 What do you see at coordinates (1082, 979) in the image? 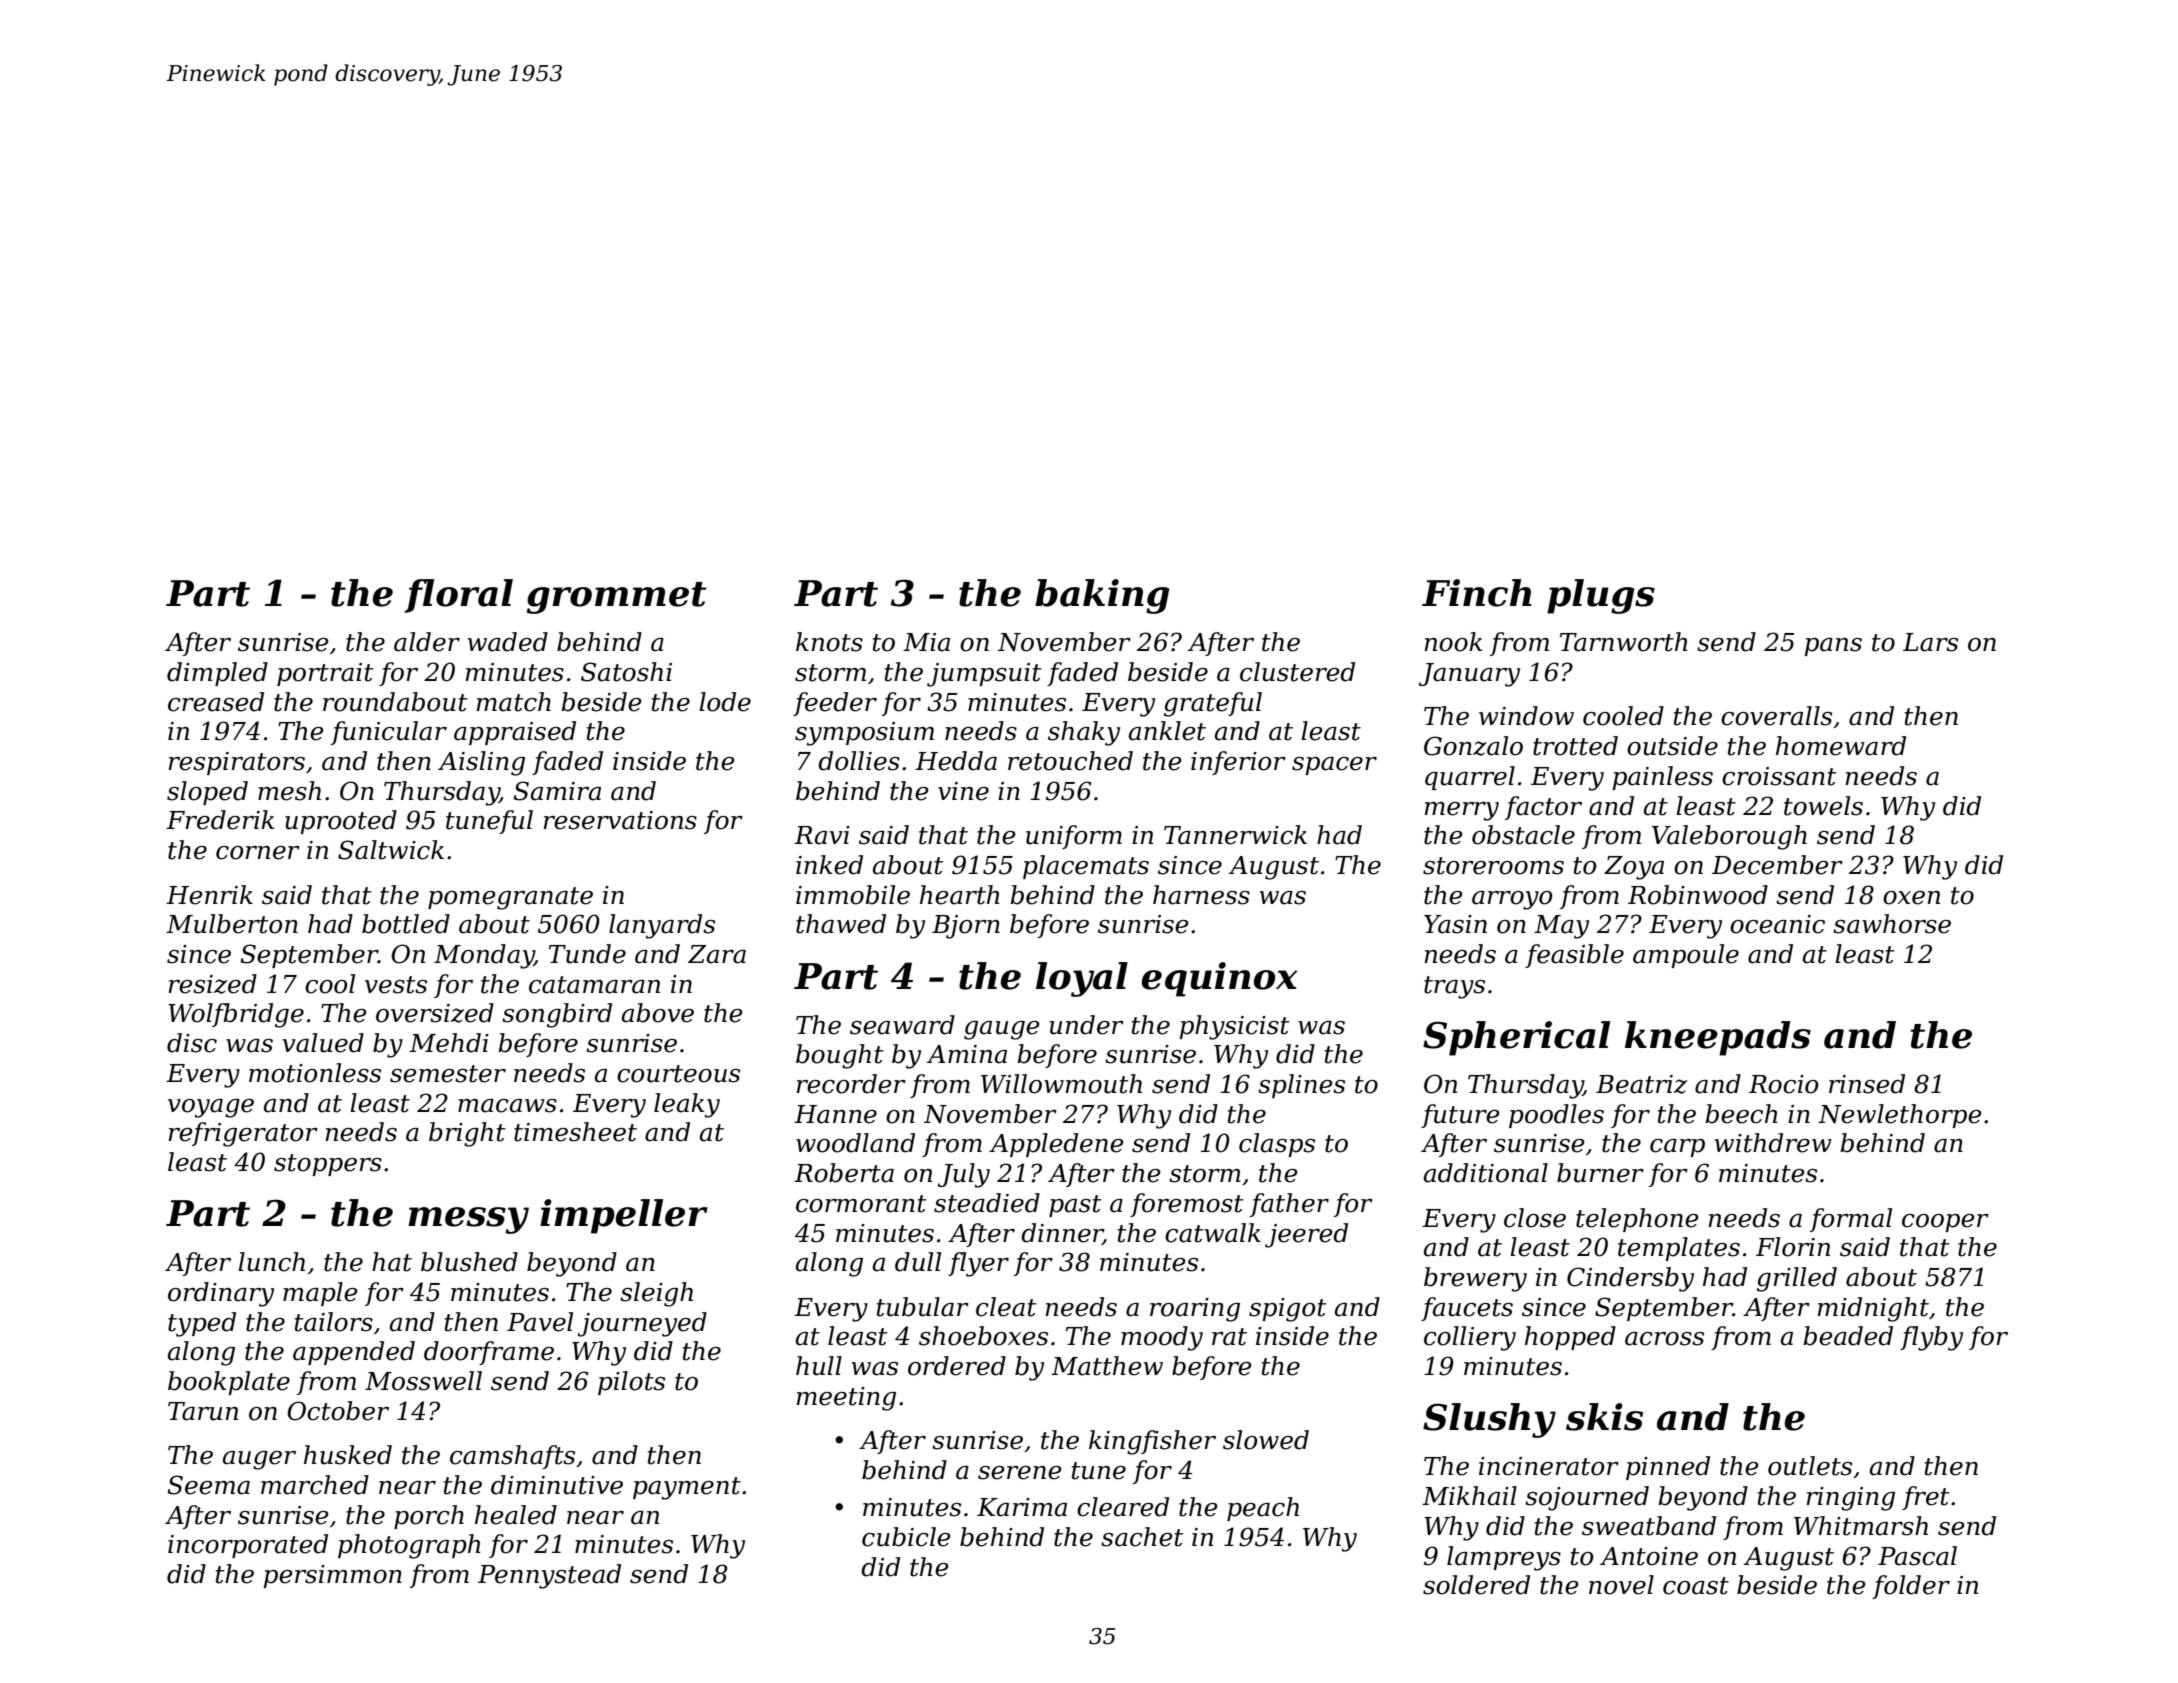
I see `loyal` at bounding box center [1082, 979].
